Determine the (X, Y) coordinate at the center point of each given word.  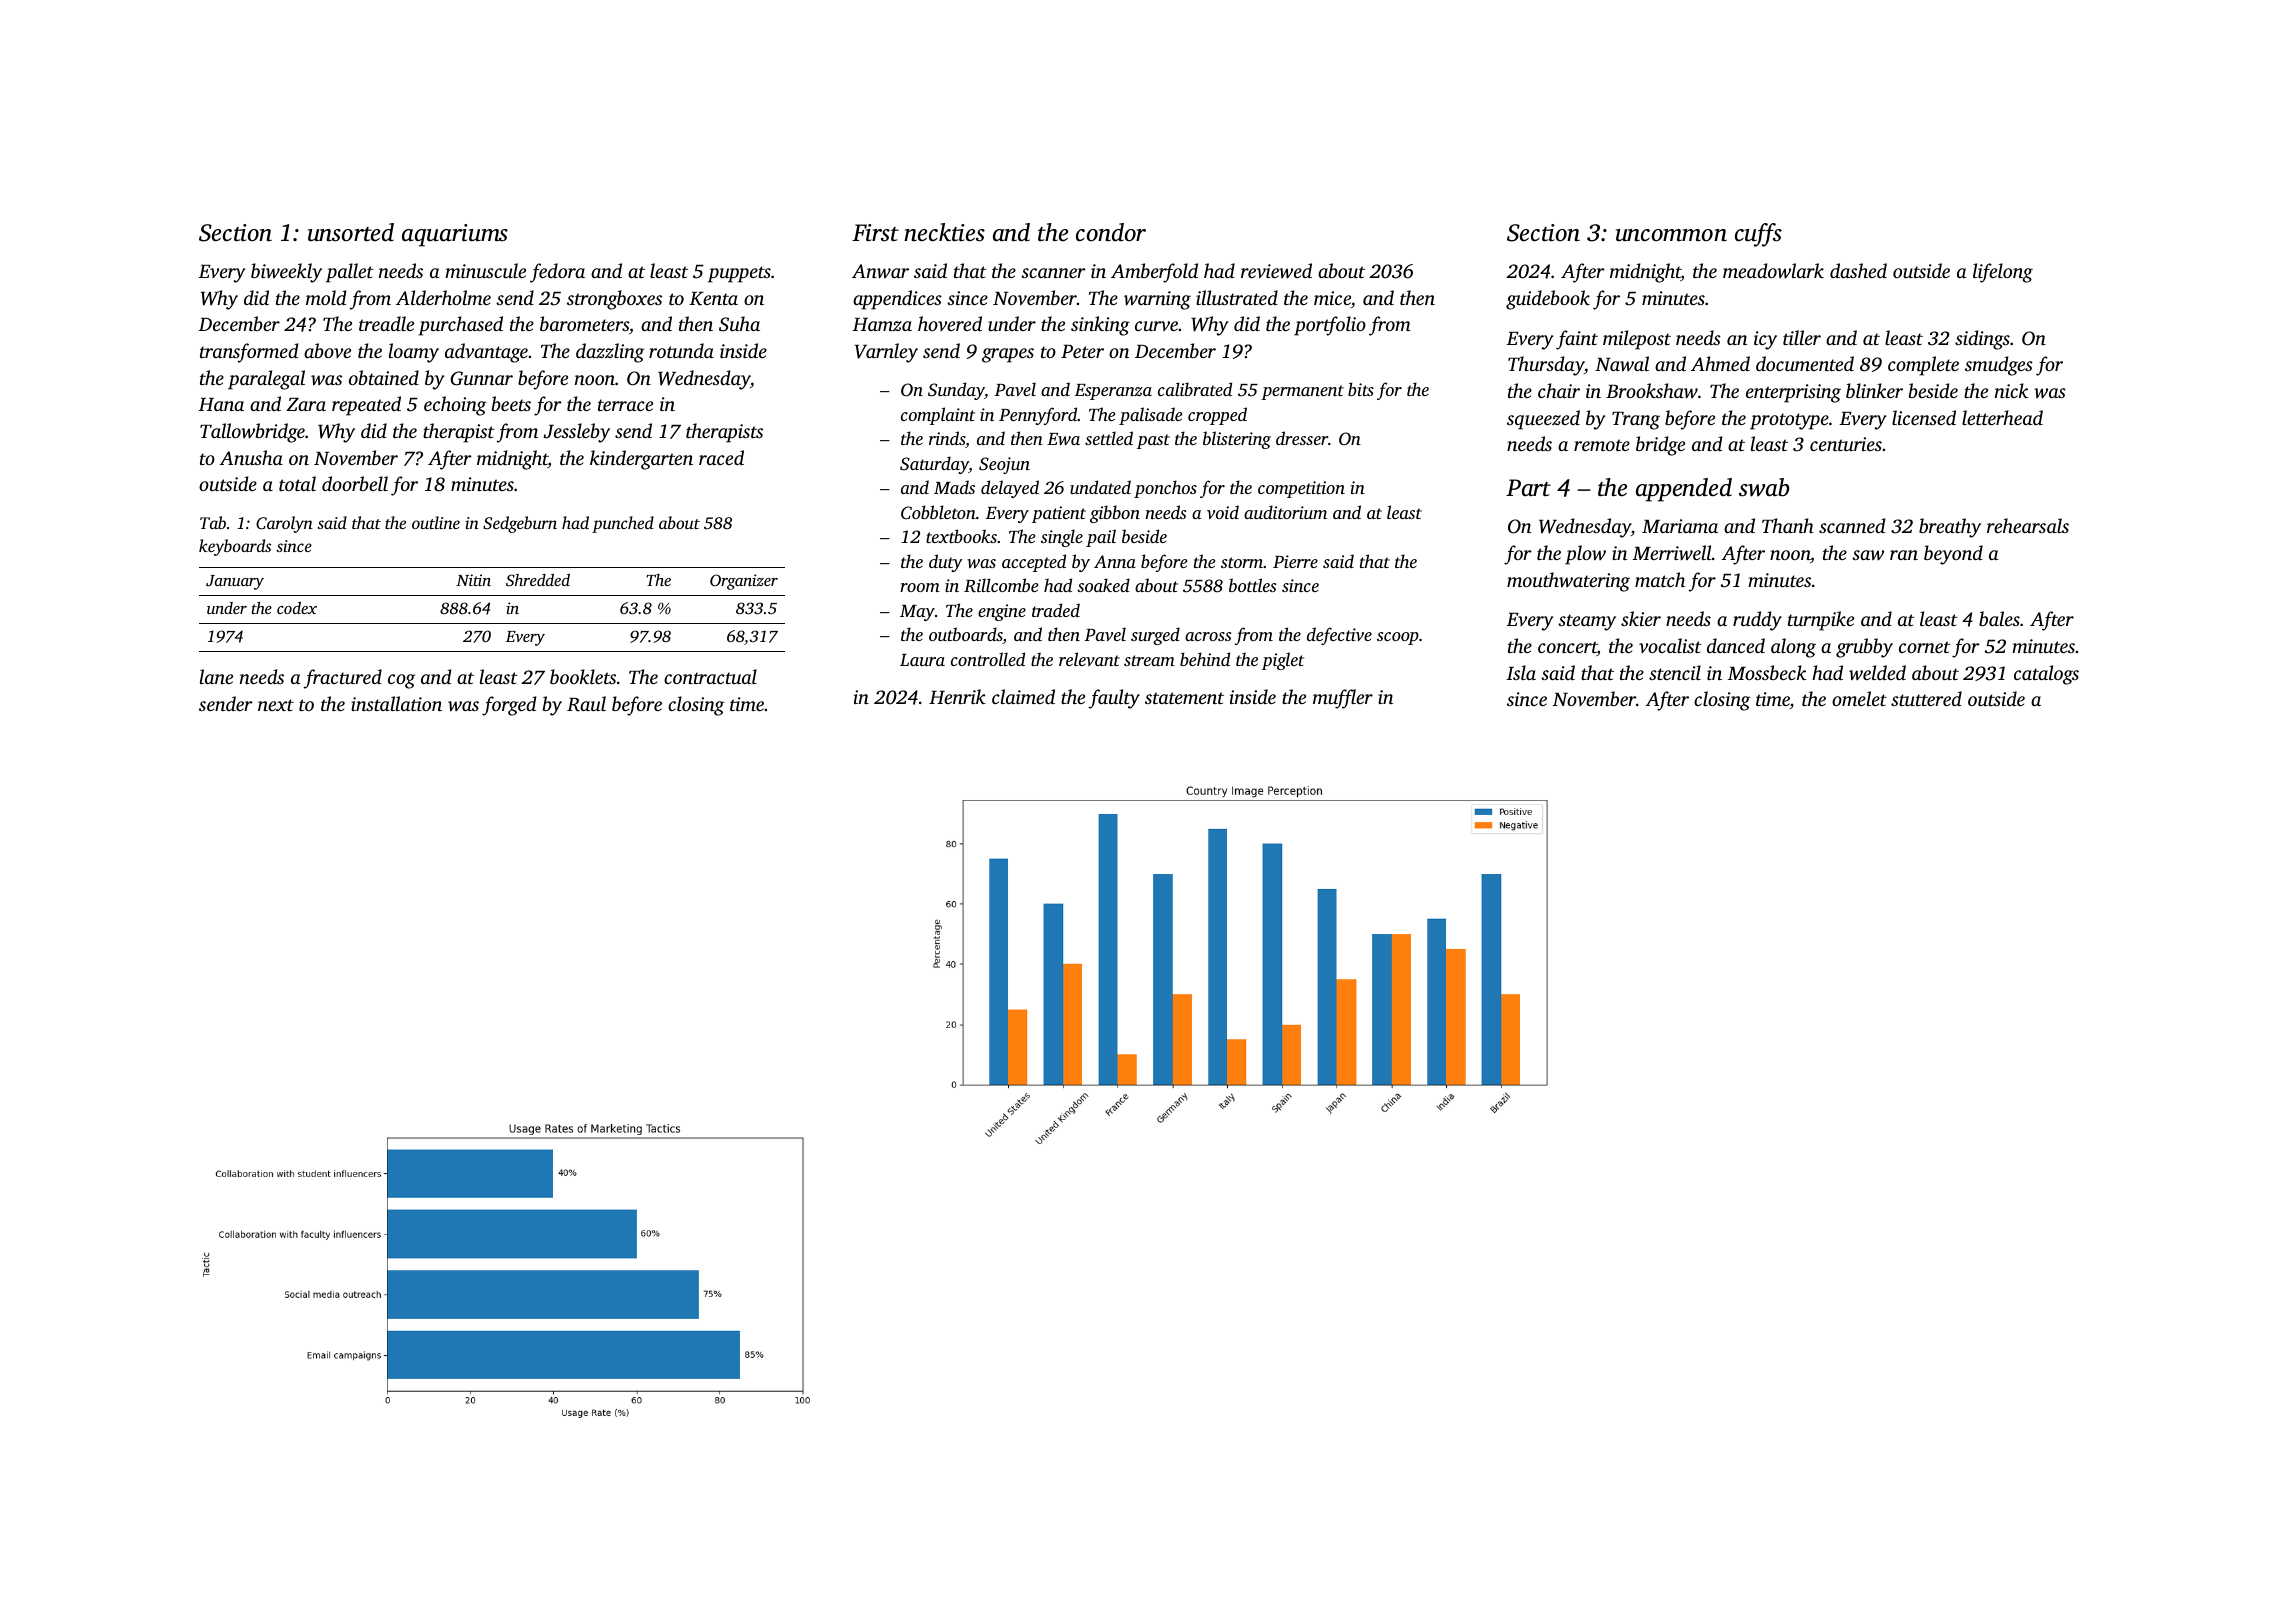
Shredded (538, 580)
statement (1184, 698)
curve (1157, 326)
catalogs (2046, 675)
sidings (1982, 340)
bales (1999, 618)
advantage (486, 353)
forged (509, 706)
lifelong (2003, 273)
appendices (897, 300)
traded (1056, 610)
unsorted (351, 232)
